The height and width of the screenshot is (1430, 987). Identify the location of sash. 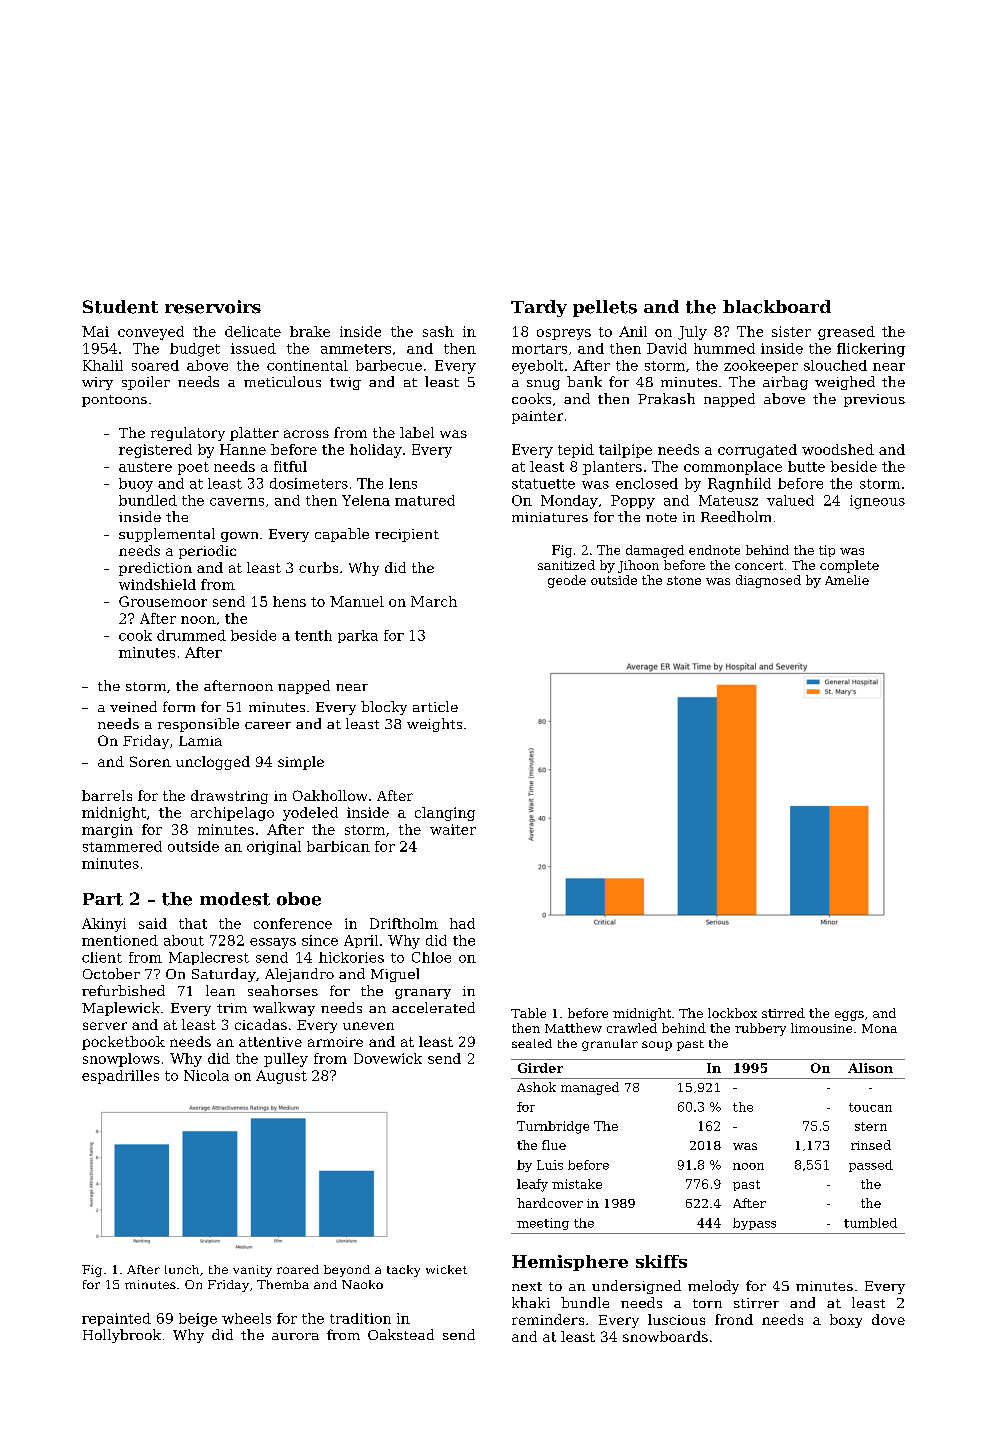
(438, 331).
